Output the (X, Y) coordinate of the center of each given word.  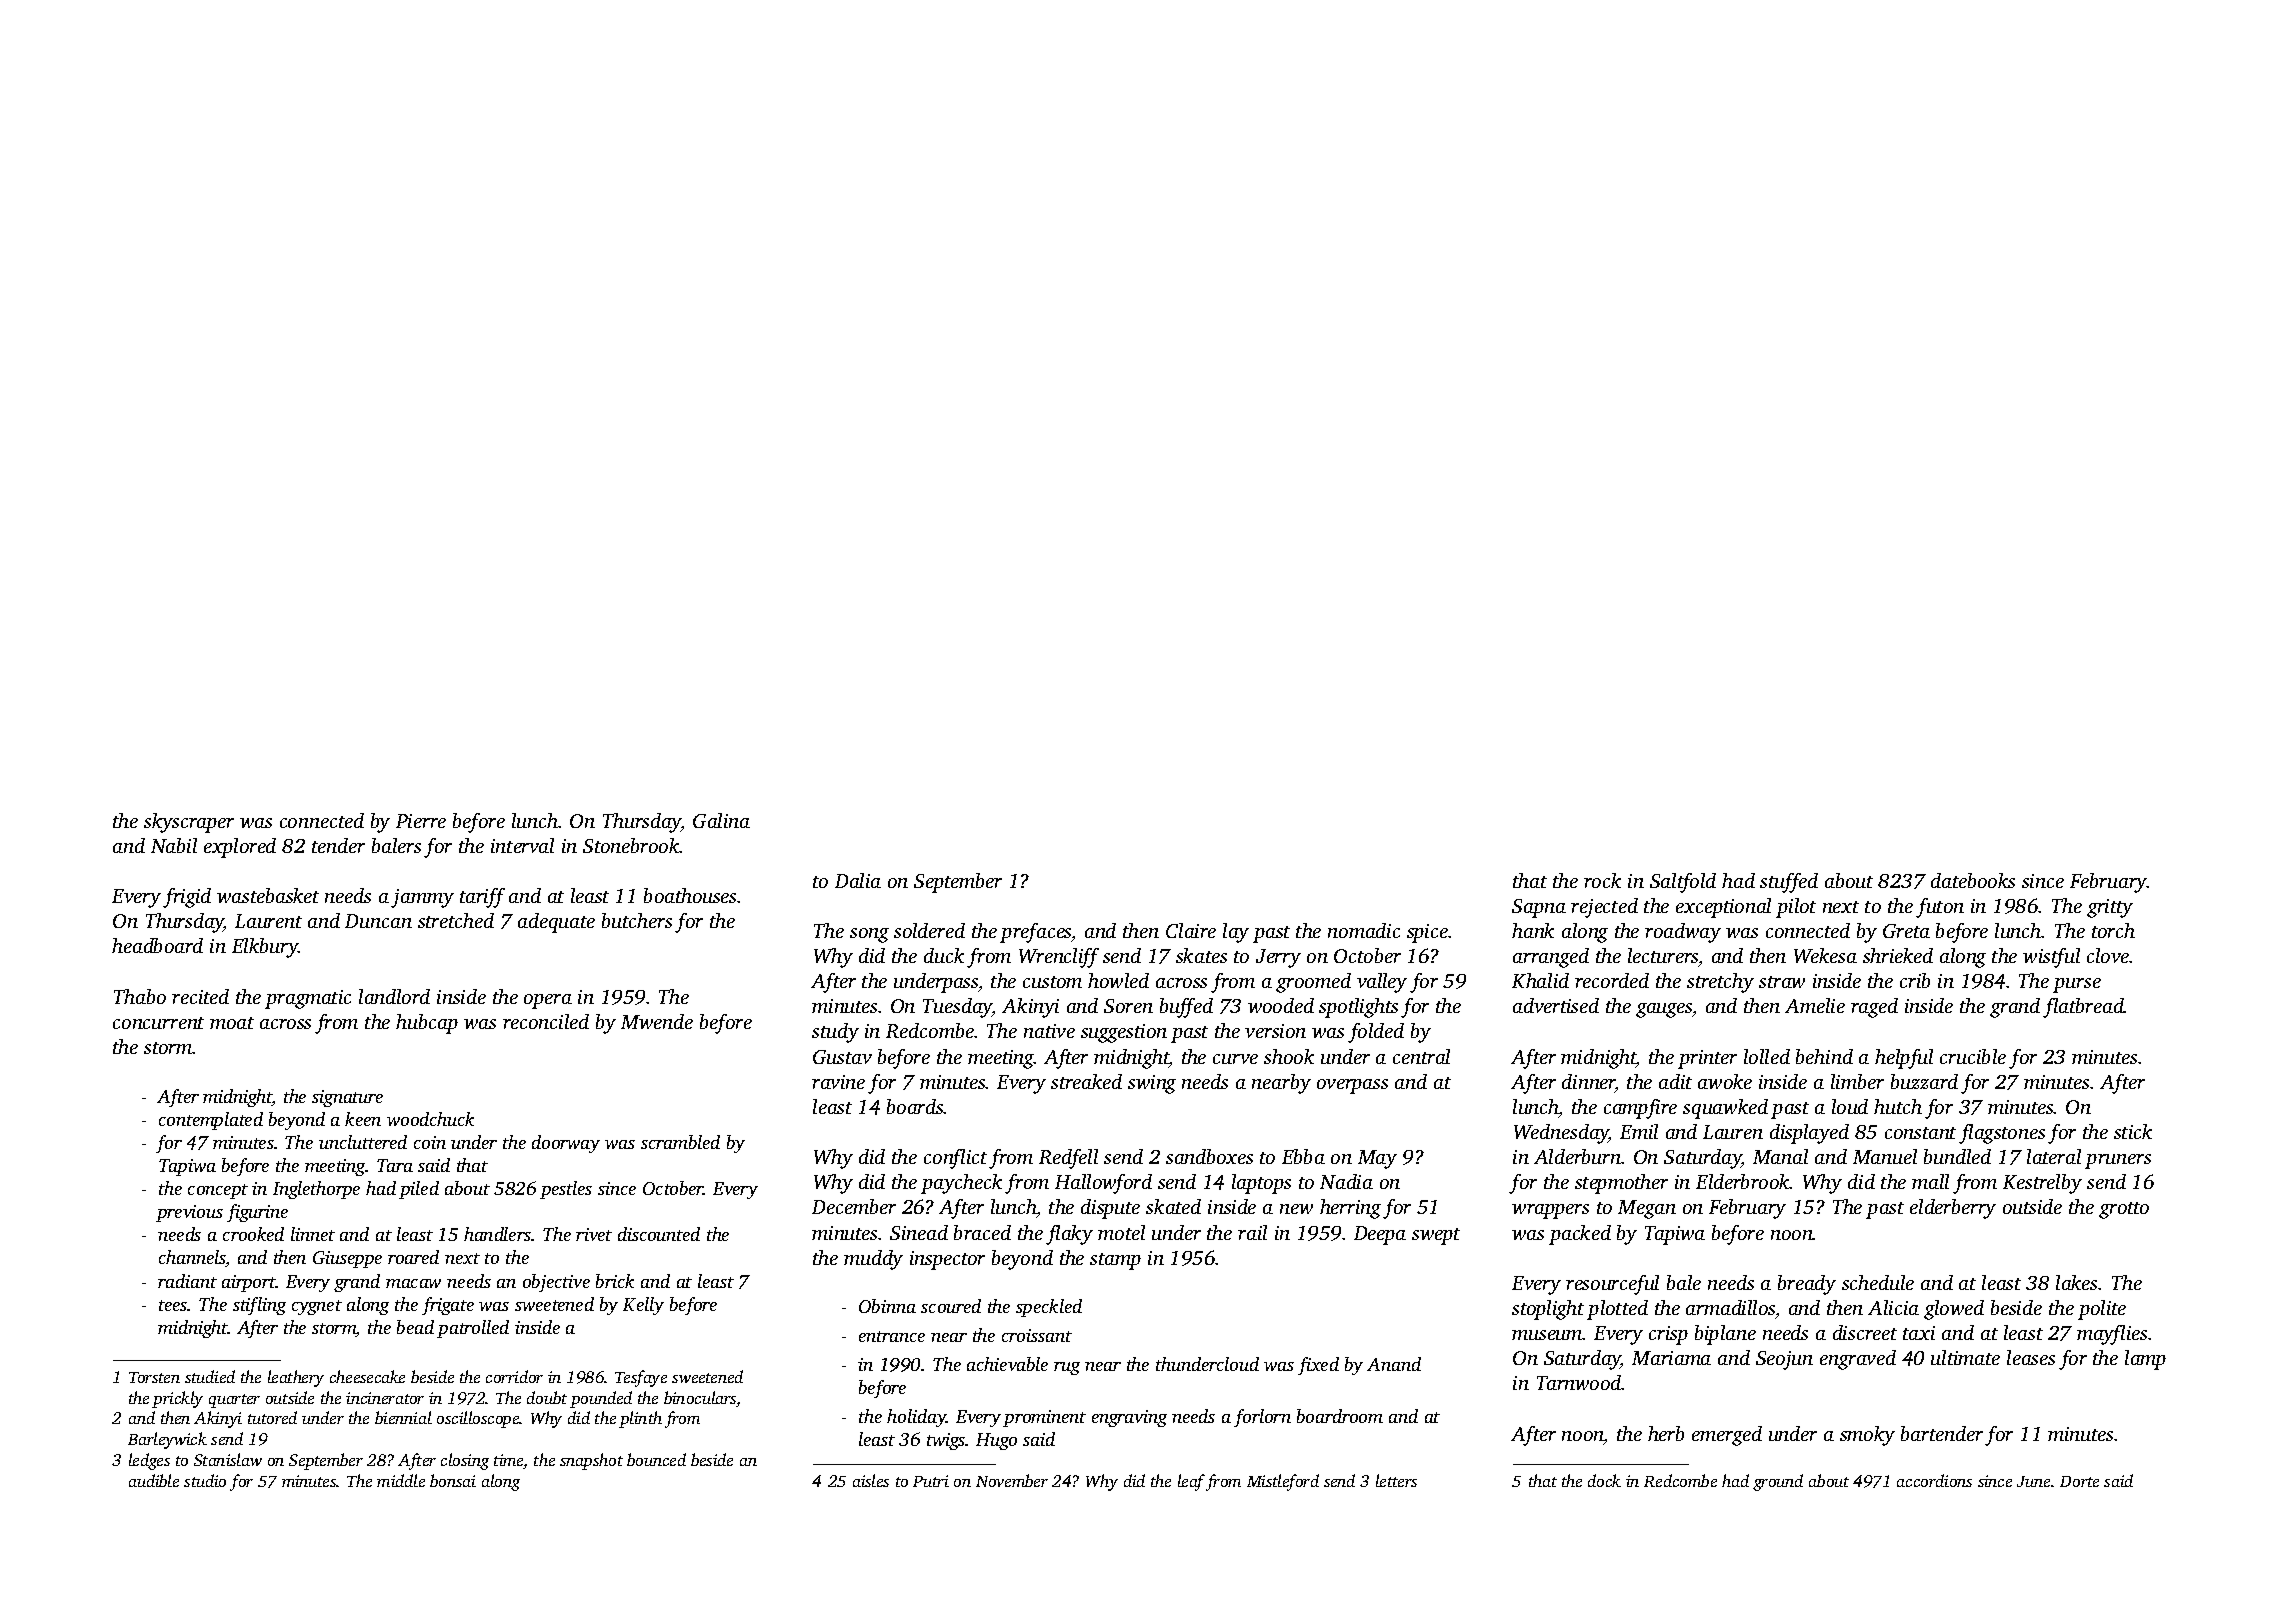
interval (522, 845)
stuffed (1789, 883)
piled (419, 1190)
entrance (892, 1336)
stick (2133, 1131)
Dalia (858, 880)
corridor (514, 1376)
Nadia (1346, 1181)
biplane (1725, 1335)
